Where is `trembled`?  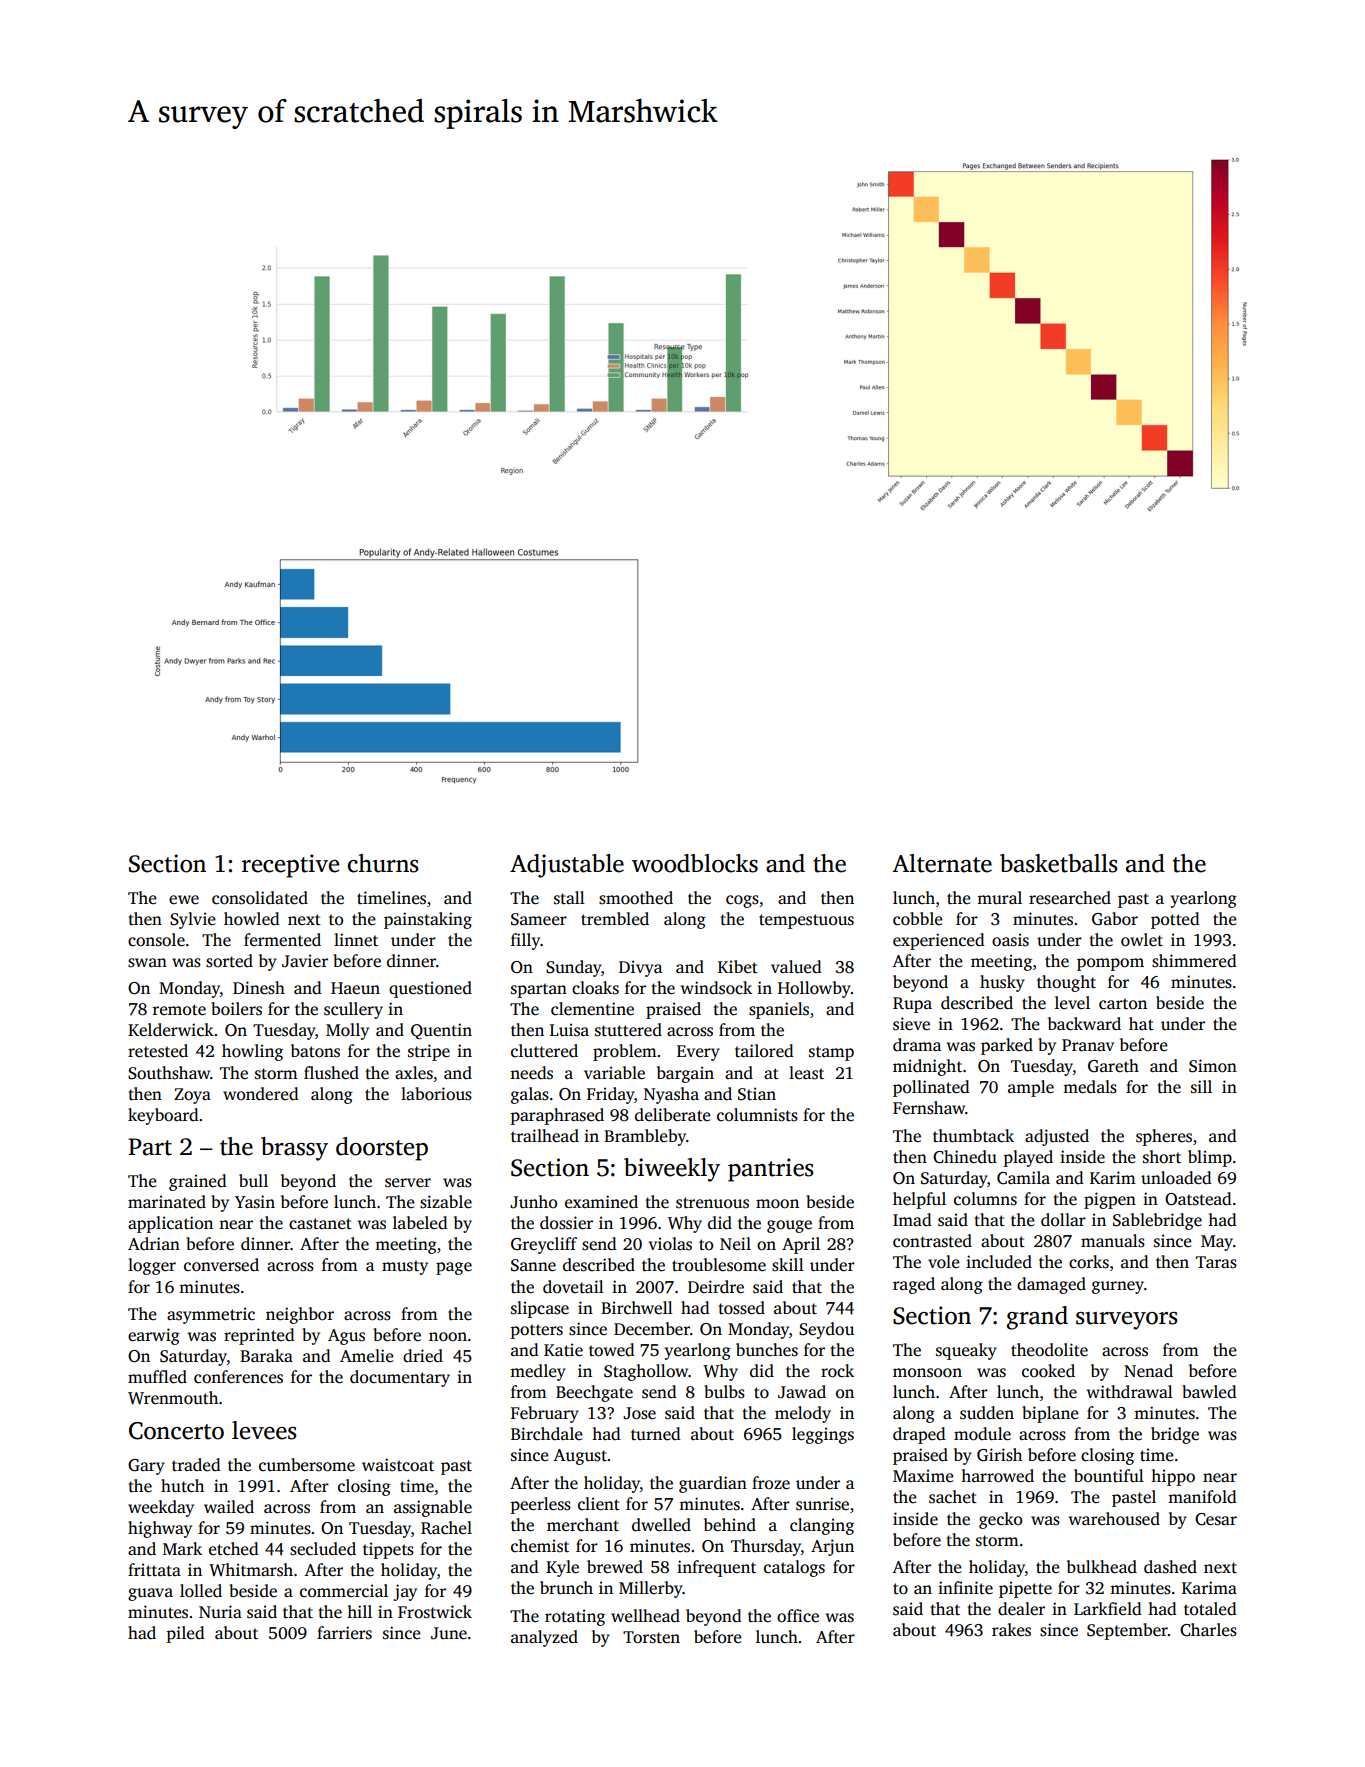 trembled is located at coordinates (615, 919).
